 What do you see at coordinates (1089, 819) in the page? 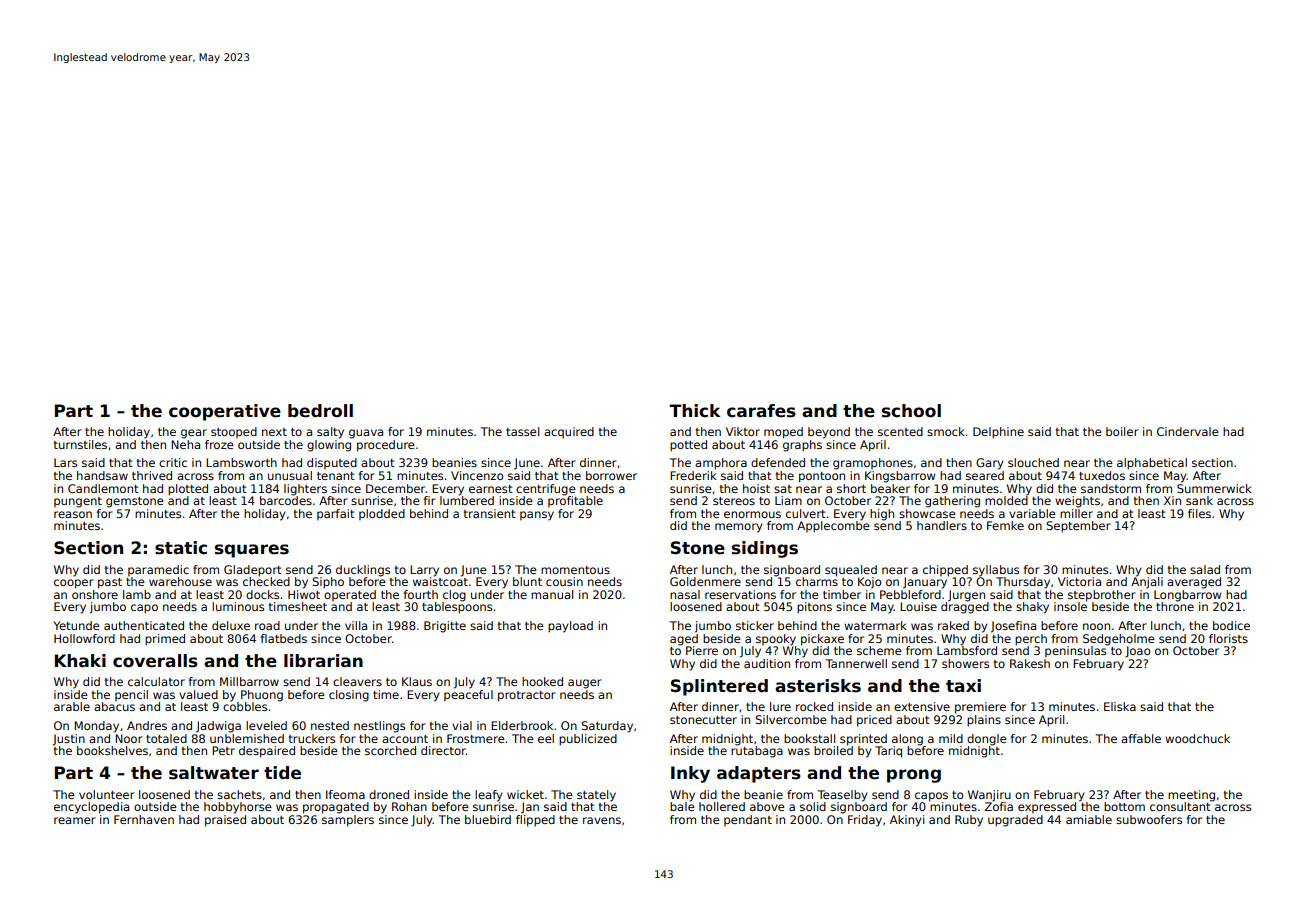
I see `amiable` at bounding box center [1089, 819].
